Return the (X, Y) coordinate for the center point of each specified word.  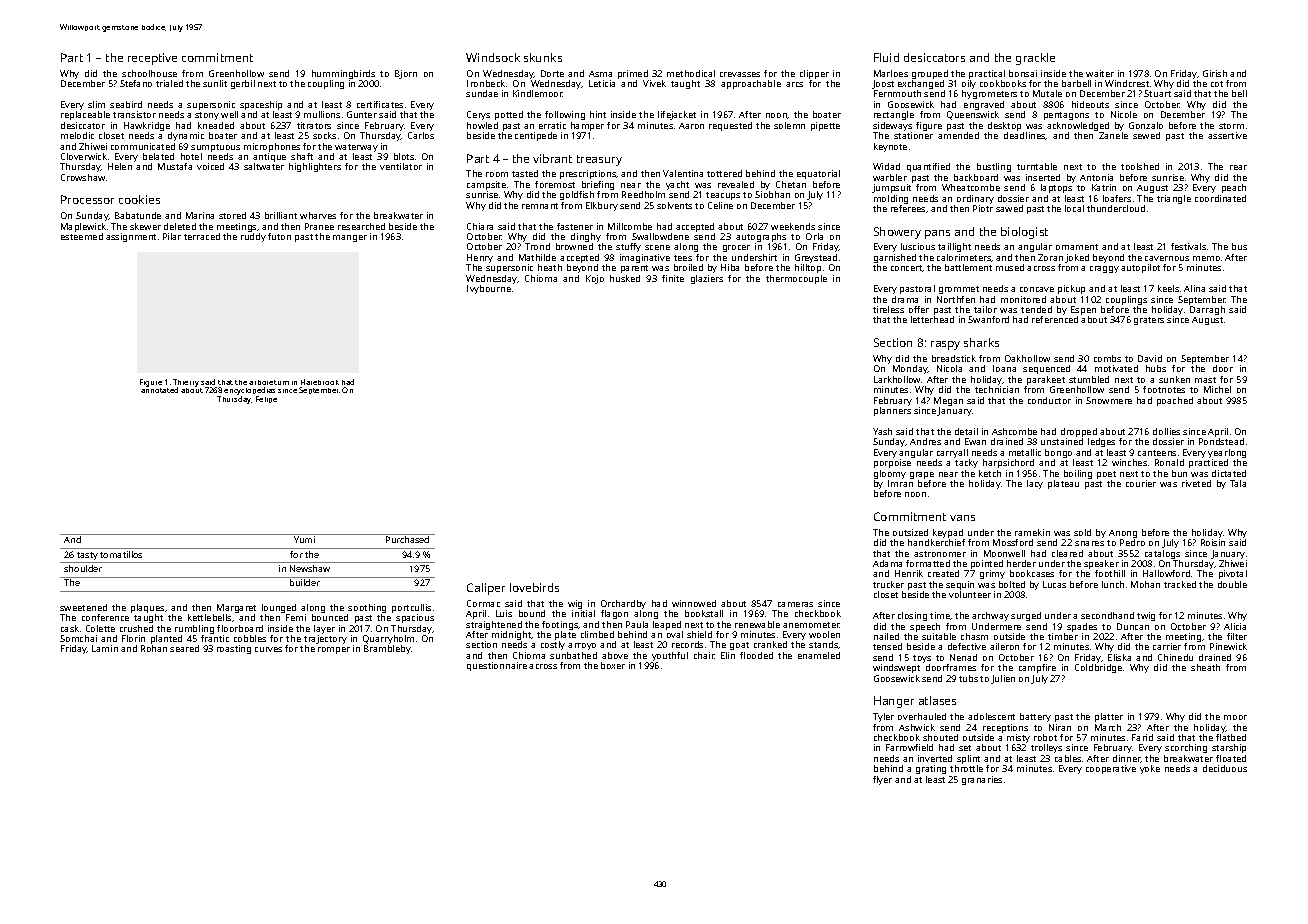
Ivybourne (489, 289)
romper (334, 650)
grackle (1035, 59)
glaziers (707, 279)
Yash (882, 431)
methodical (691, 73)
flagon (614, 614)
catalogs (1162, 554)
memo (1206, 258)
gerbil (243, 84)
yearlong (1227, 453)
